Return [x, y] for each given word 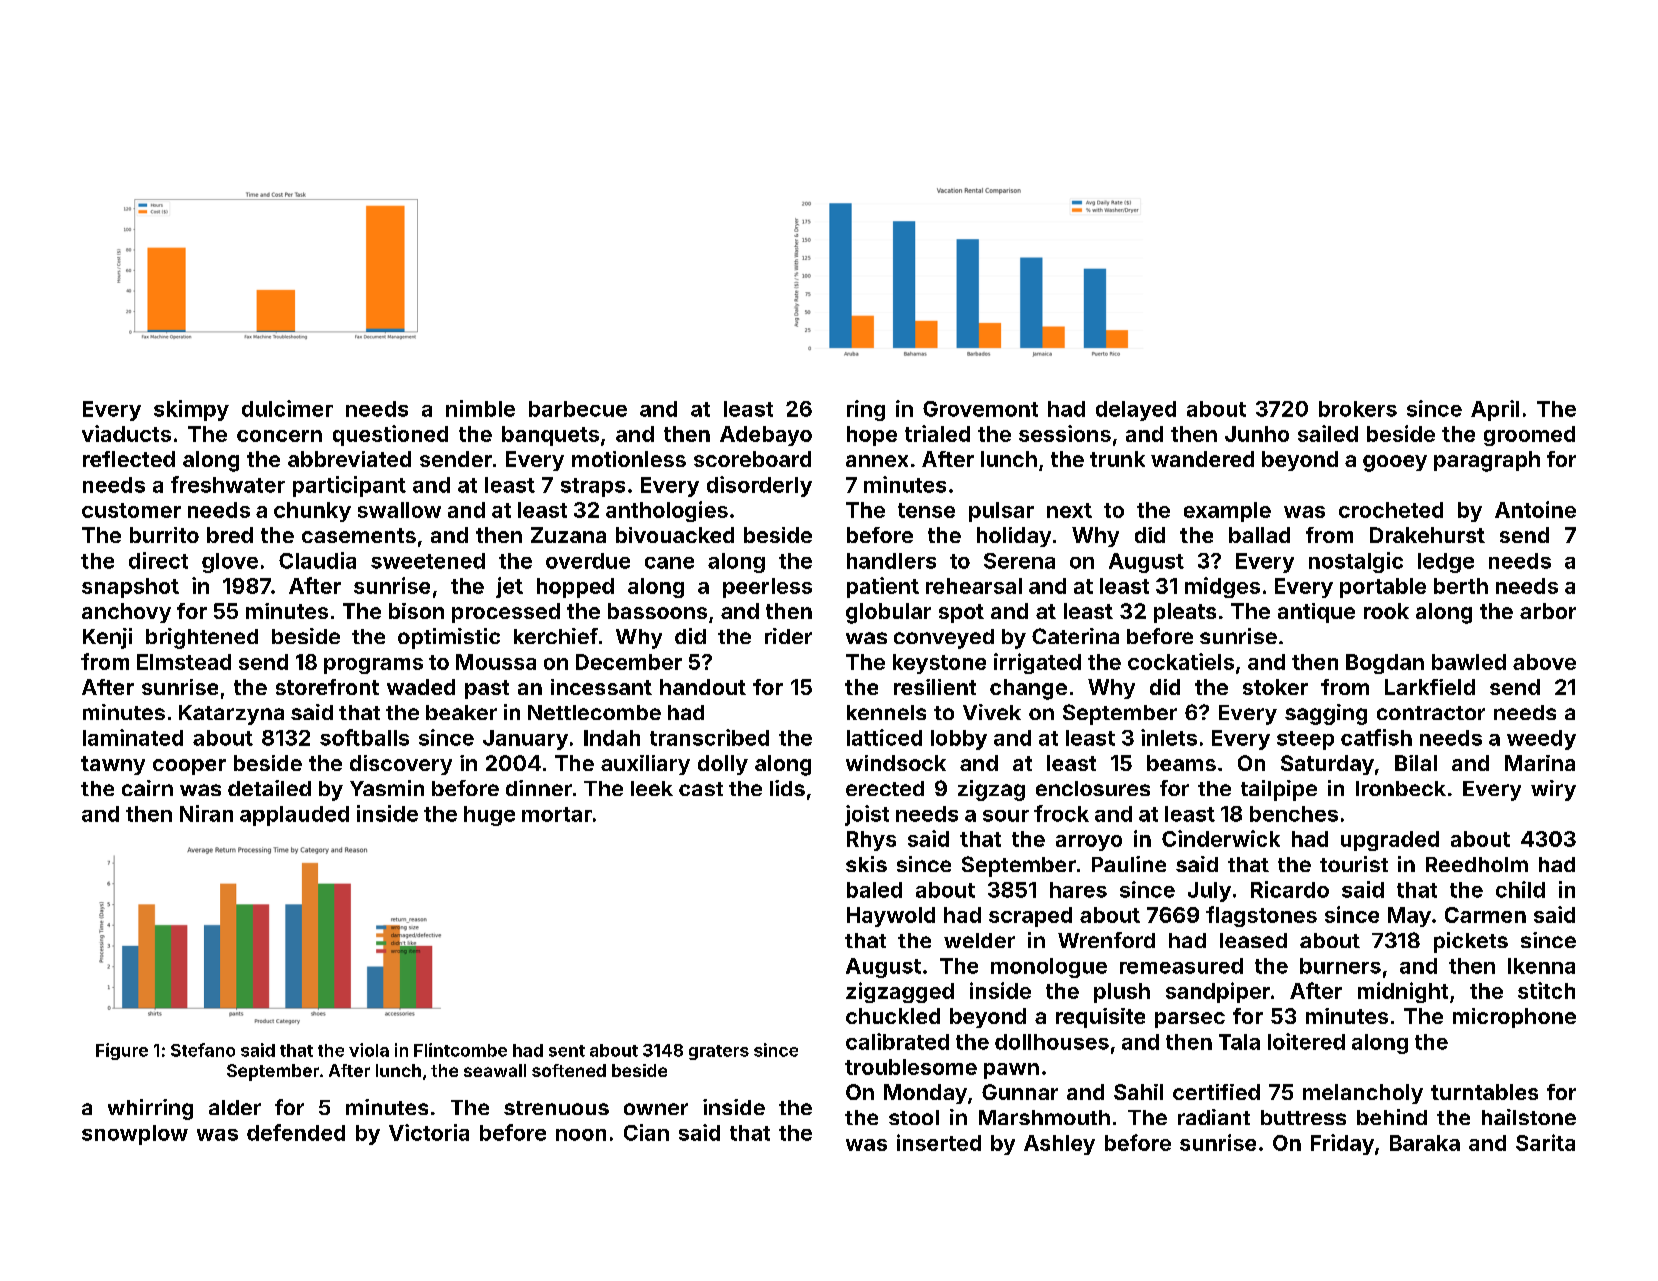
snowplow [135, 1135]
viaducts [126, 433]
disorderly [759, 486]
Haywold [891, 917]
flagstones [1261, 916]
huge [489, 816]
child [1520, 889]
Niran [206, 813]
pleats [1185, 613]
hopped [575, 588]
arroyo [1089, 843]
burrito [164, 535]
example [1227, 512]
